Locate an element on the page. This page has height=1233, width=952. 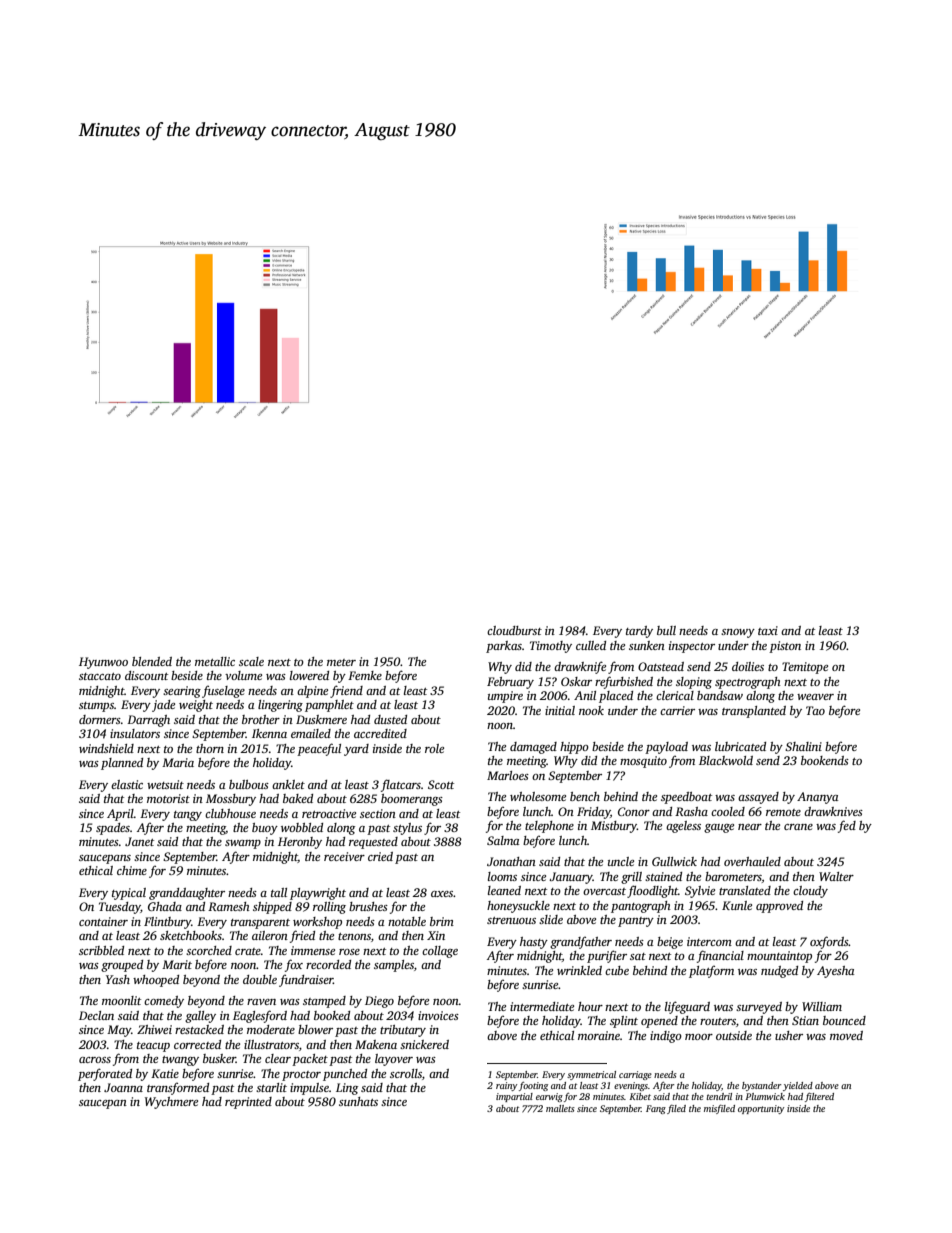
Wychmere is located at coordinates (171, 1103).
